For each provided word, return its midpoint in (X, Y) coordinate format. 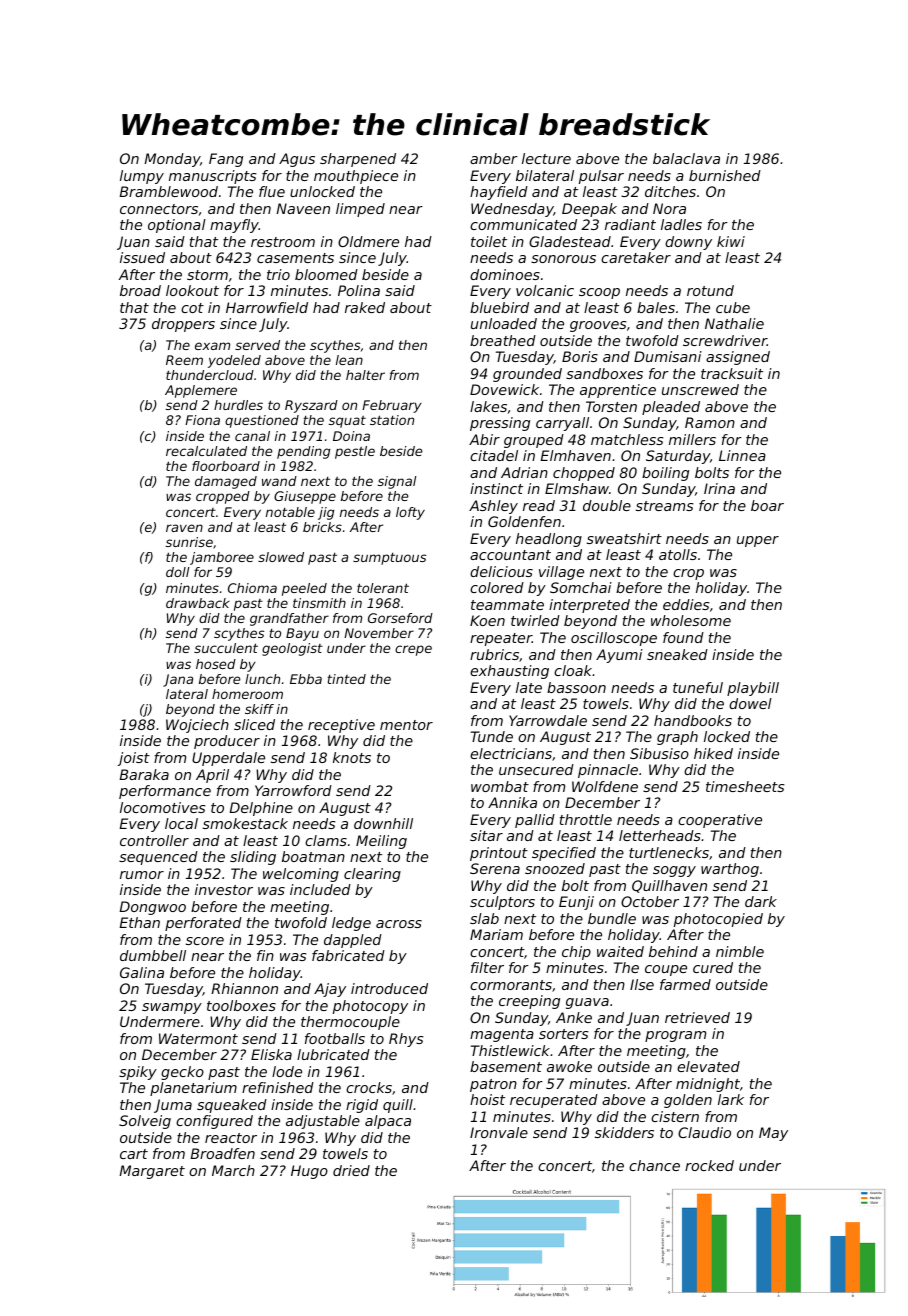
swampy (172, 1008)
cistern (675, 1116)
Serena (495, 868)
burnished (725, 175)
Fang (226, 160)
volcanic (545, 290)
